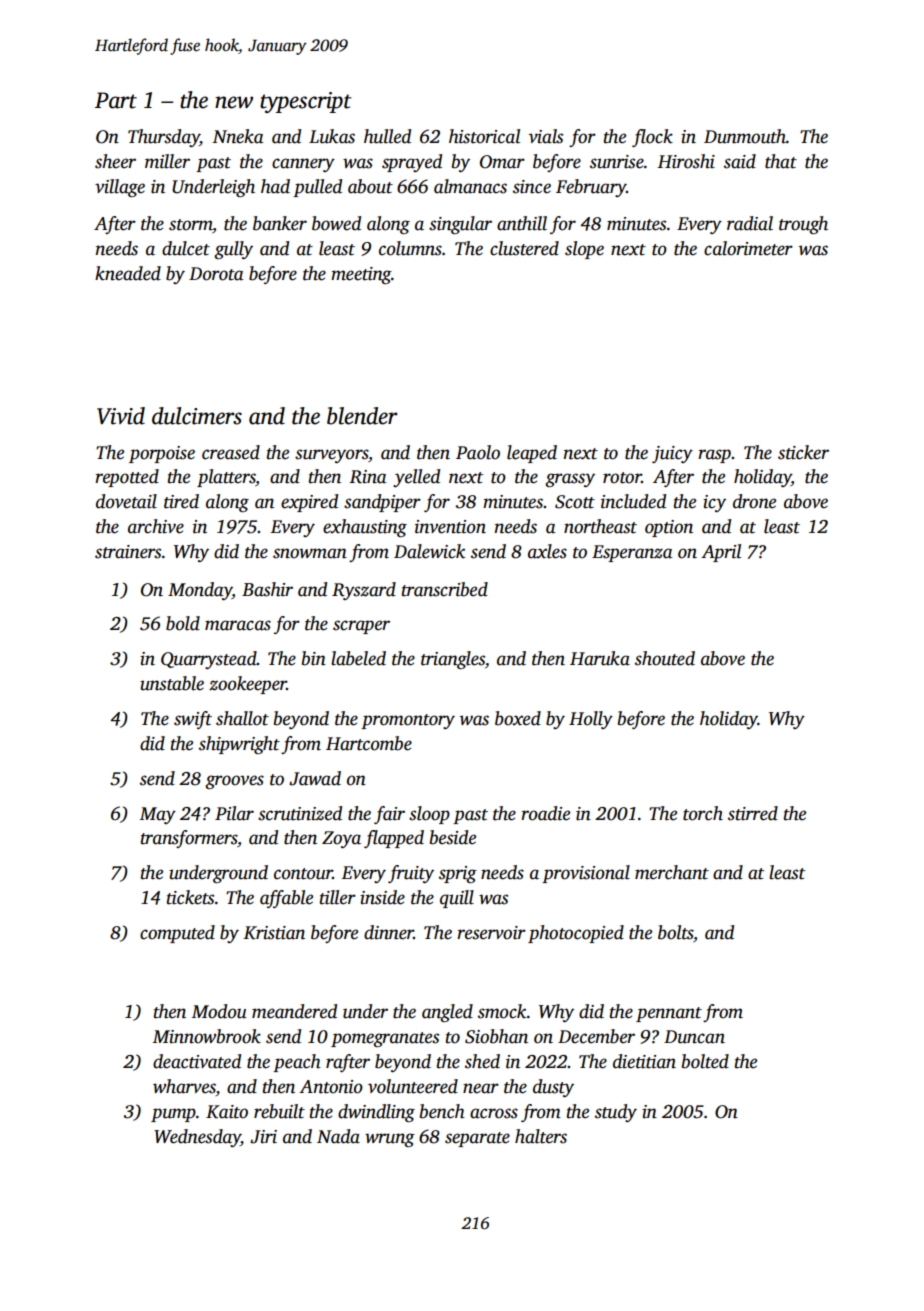 The height and width of the screenshot is (1311, 924). Describe the element at coordinates (336, 223) in the screenshot. I see `bowed` at that location.
